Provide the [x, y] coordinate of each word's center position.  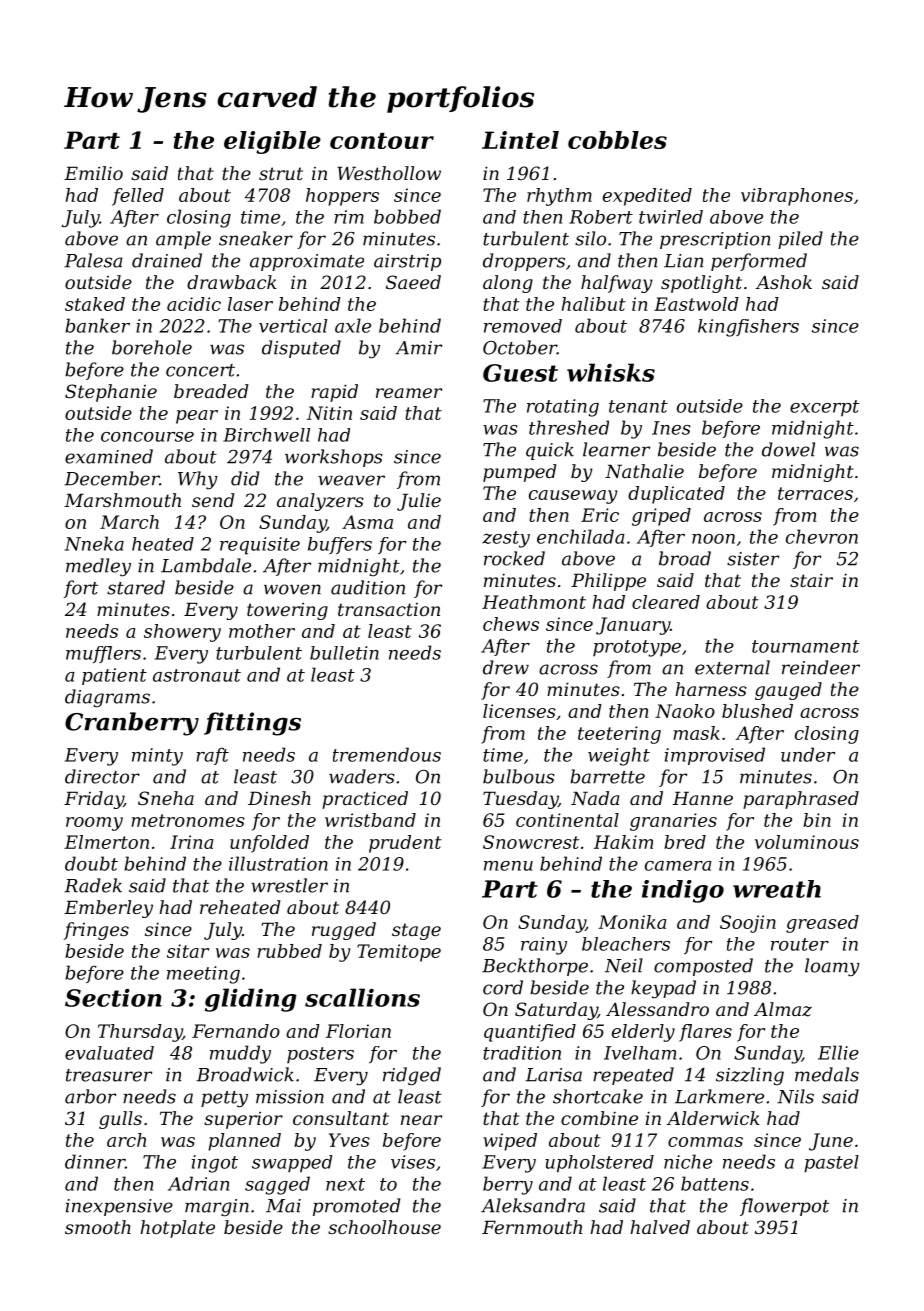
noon [713, 539]
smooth [98, 1227]
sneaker [256, 238]
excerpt [824, 408]
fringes [96, 931]
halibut [594, 304]
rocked [514, 558]
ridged [412, 1076]
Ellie [838, 1052]
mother [262, 631]
